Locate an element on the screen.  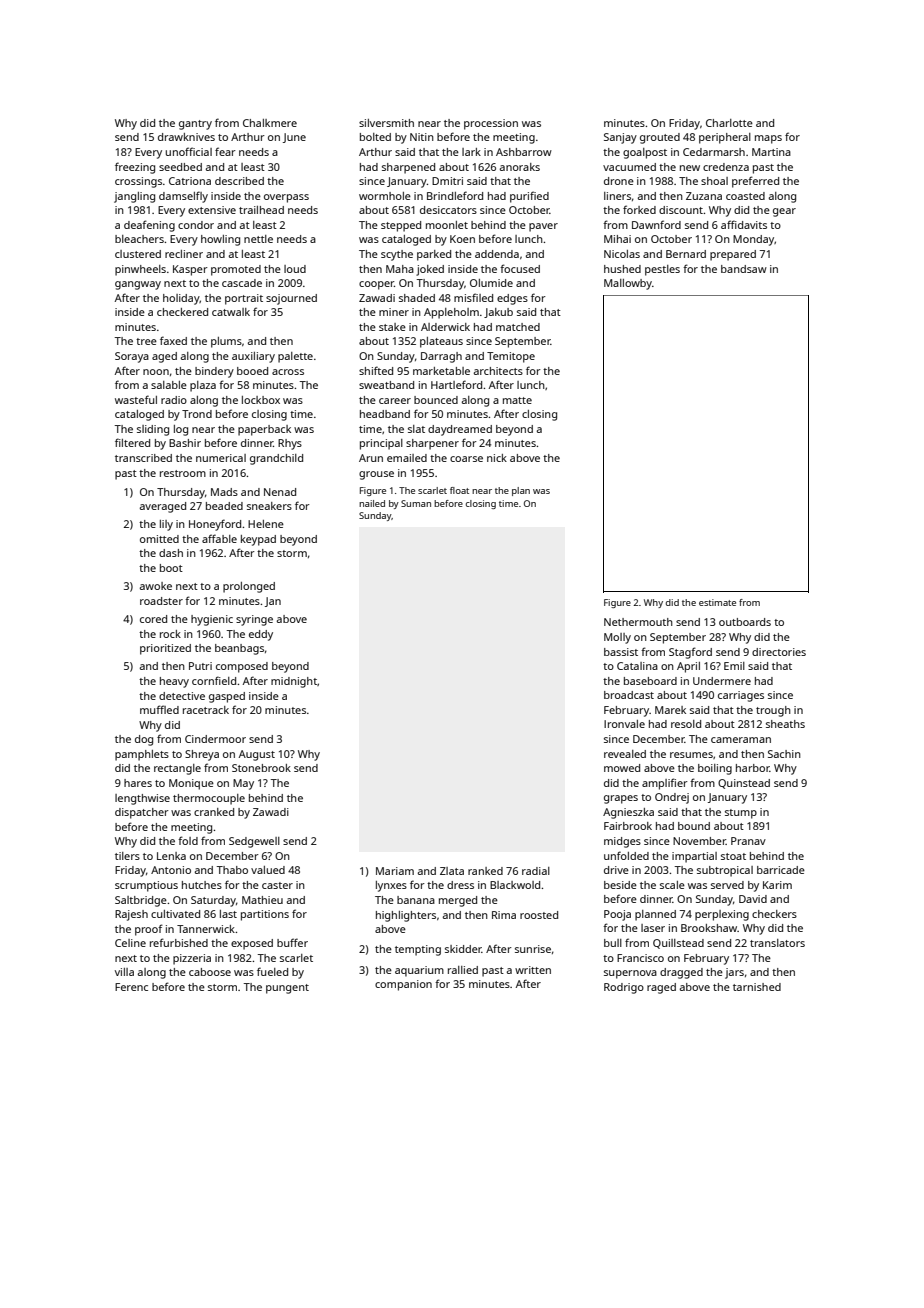
silversmith is located at coordinates (386, 123).
